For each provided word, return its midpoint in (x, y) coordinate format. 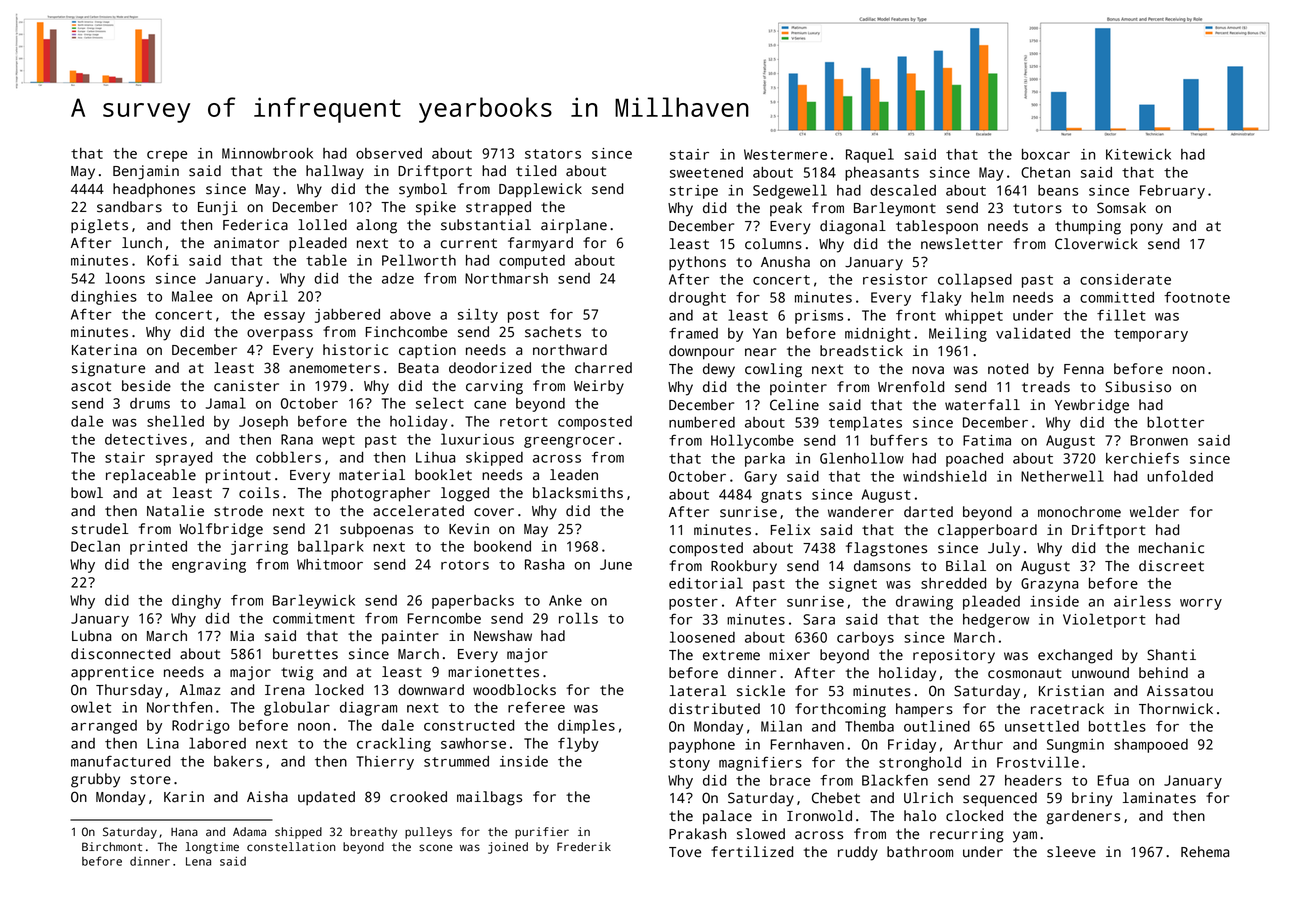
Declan (95, 546)
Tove (685, 852)
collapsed (975, 280)
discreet (1171, 566)
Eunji (218, 208)
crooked (418, 797)
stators (553, 154)
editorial (706, 583)
